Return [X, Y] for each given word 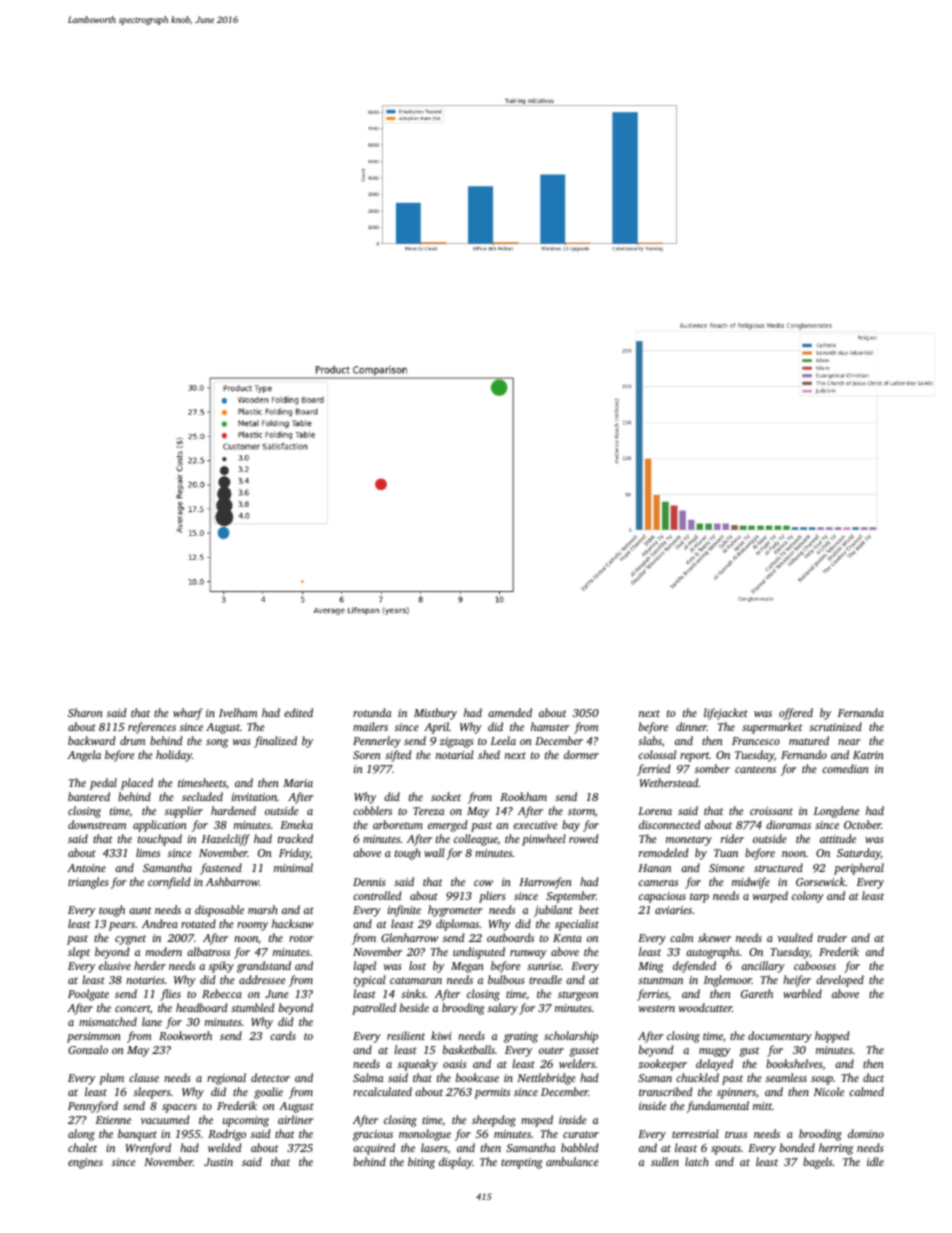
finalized [275, 742]
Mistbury [435, 714]
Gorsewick [821, 881]
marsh [263, 909]
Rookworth [185, 1035]
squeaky [418, 1065]
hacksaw [292, 923]
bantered [89, 796]
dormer [581, 754]
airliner [296, 1119]
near [849, 742]
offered [796, 714]
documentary [780, 1037]
